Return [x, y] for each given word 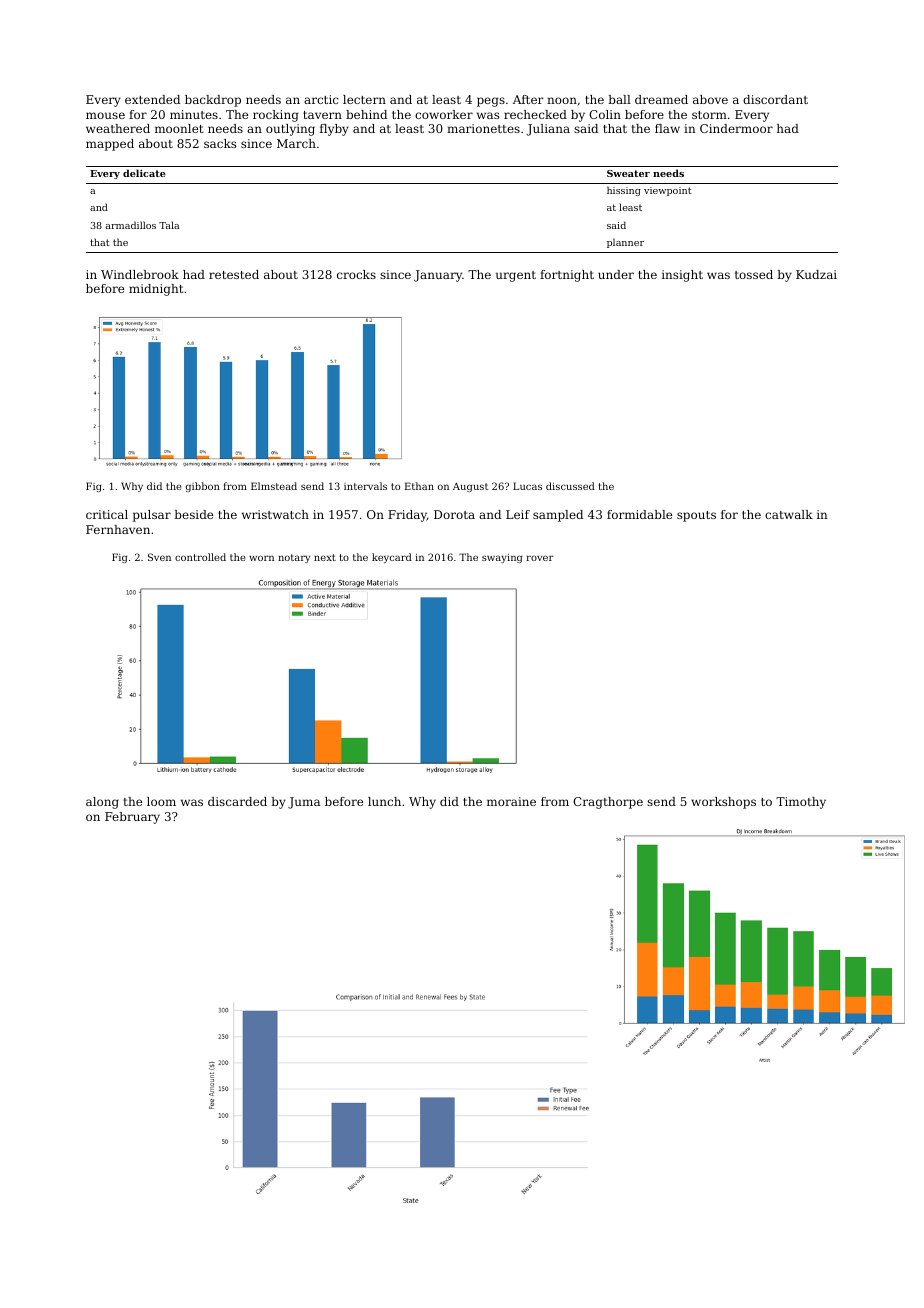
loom [161, 801]
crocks [356, 274]
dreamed [661, 99]
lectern [364, 99]
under [616, 274]
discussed [570, 486]
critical [107, 514]
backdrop [213, 101]
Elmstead [274, 486]
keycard [392, 558]
